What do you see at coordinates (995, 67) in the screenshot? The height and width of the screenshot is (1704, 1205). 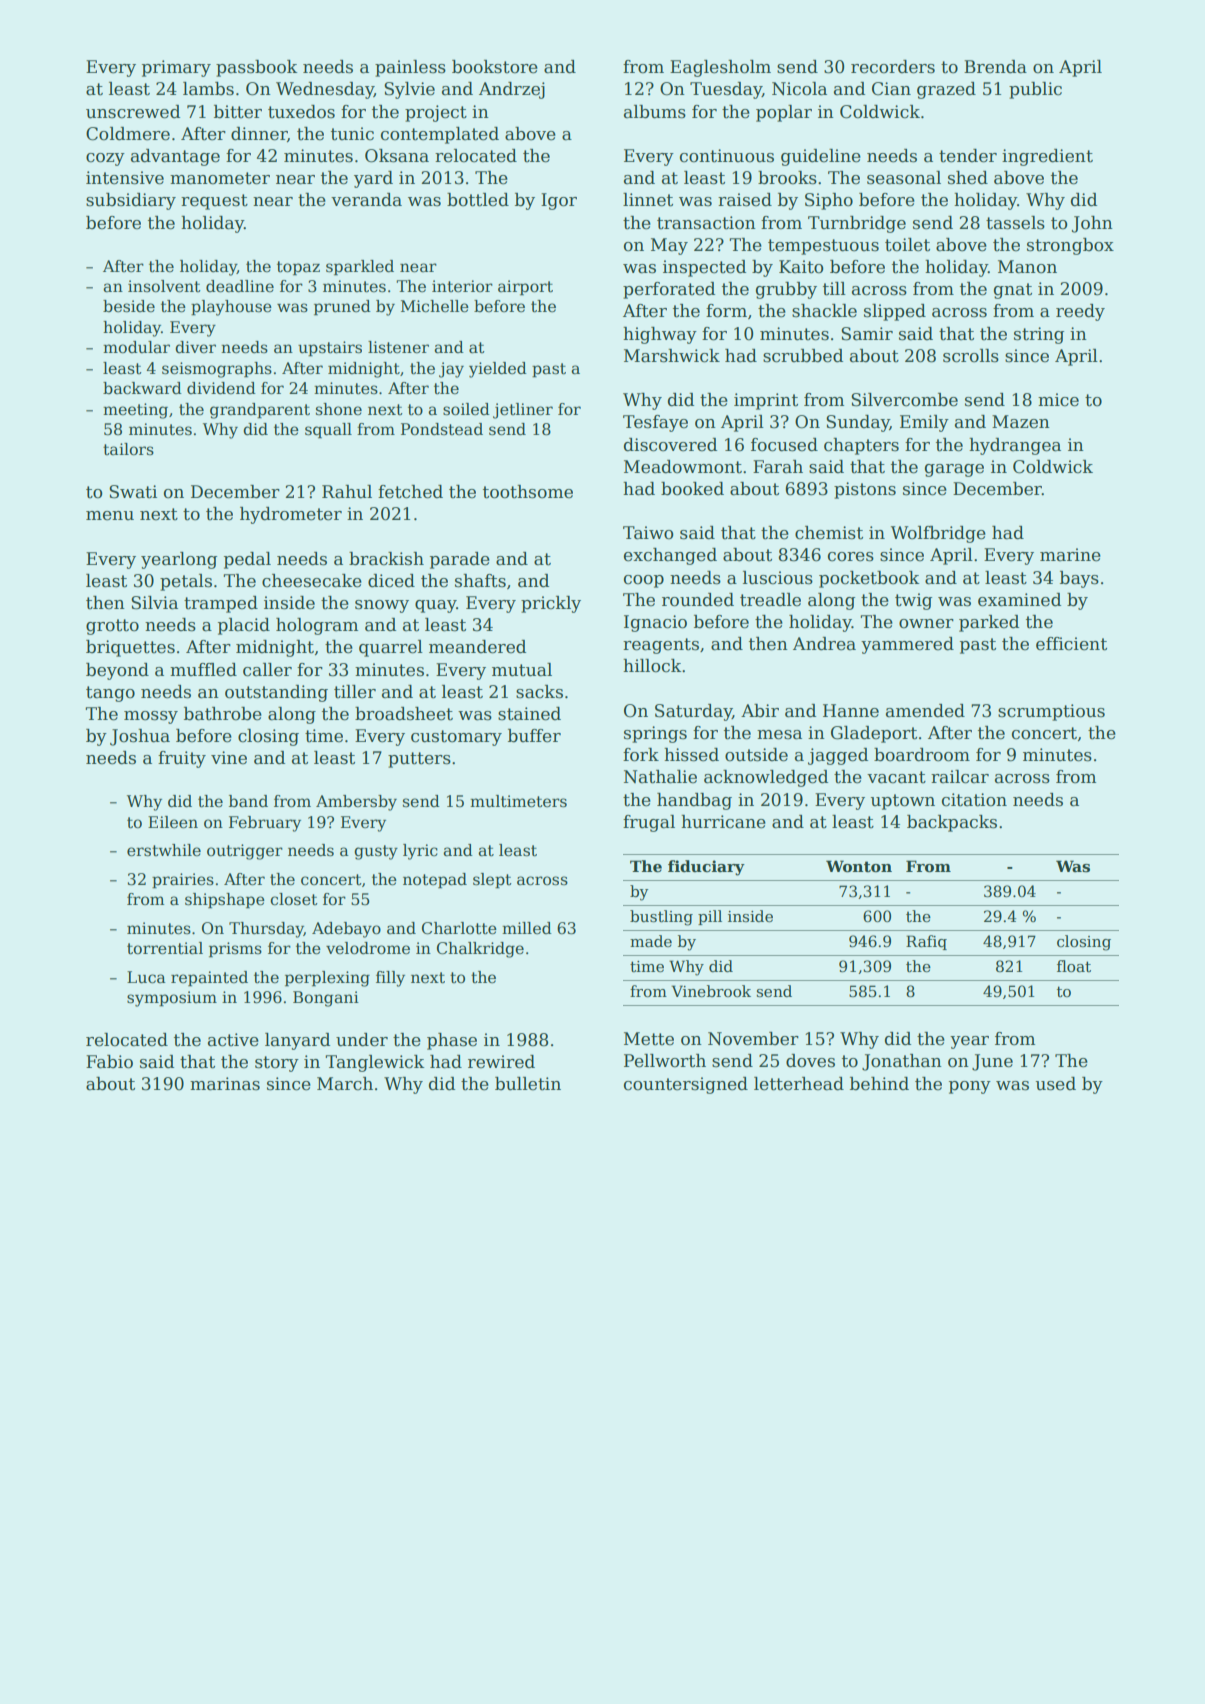 I see `Brenda` at bounding box center [995, 67].
